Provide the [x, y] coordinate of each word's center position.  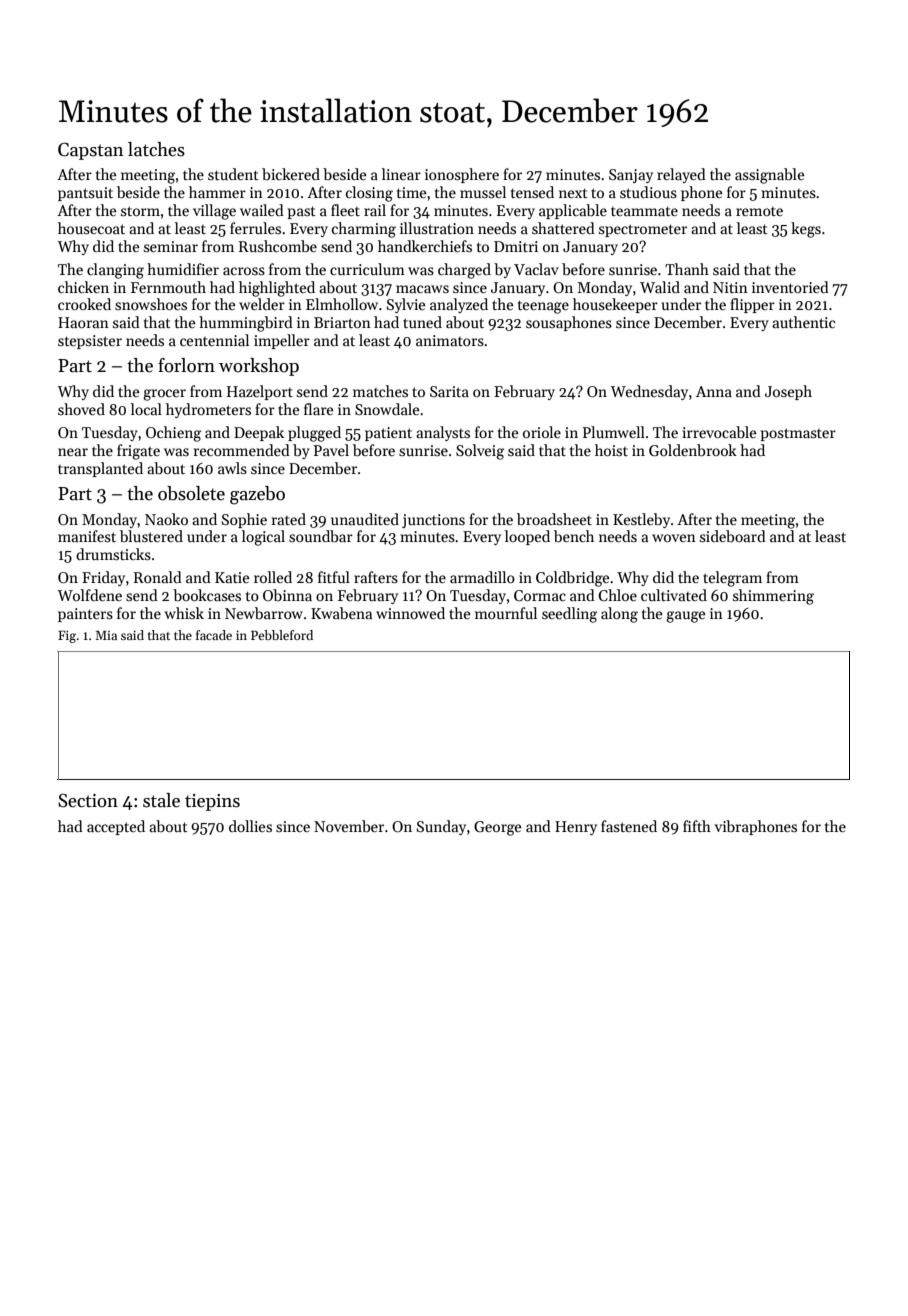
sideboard [733, 536]
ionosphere [462, 175]
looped [527, 537]
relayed [681, 175]
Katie [232, 577]
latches [156, 149]
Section [88, 801]
